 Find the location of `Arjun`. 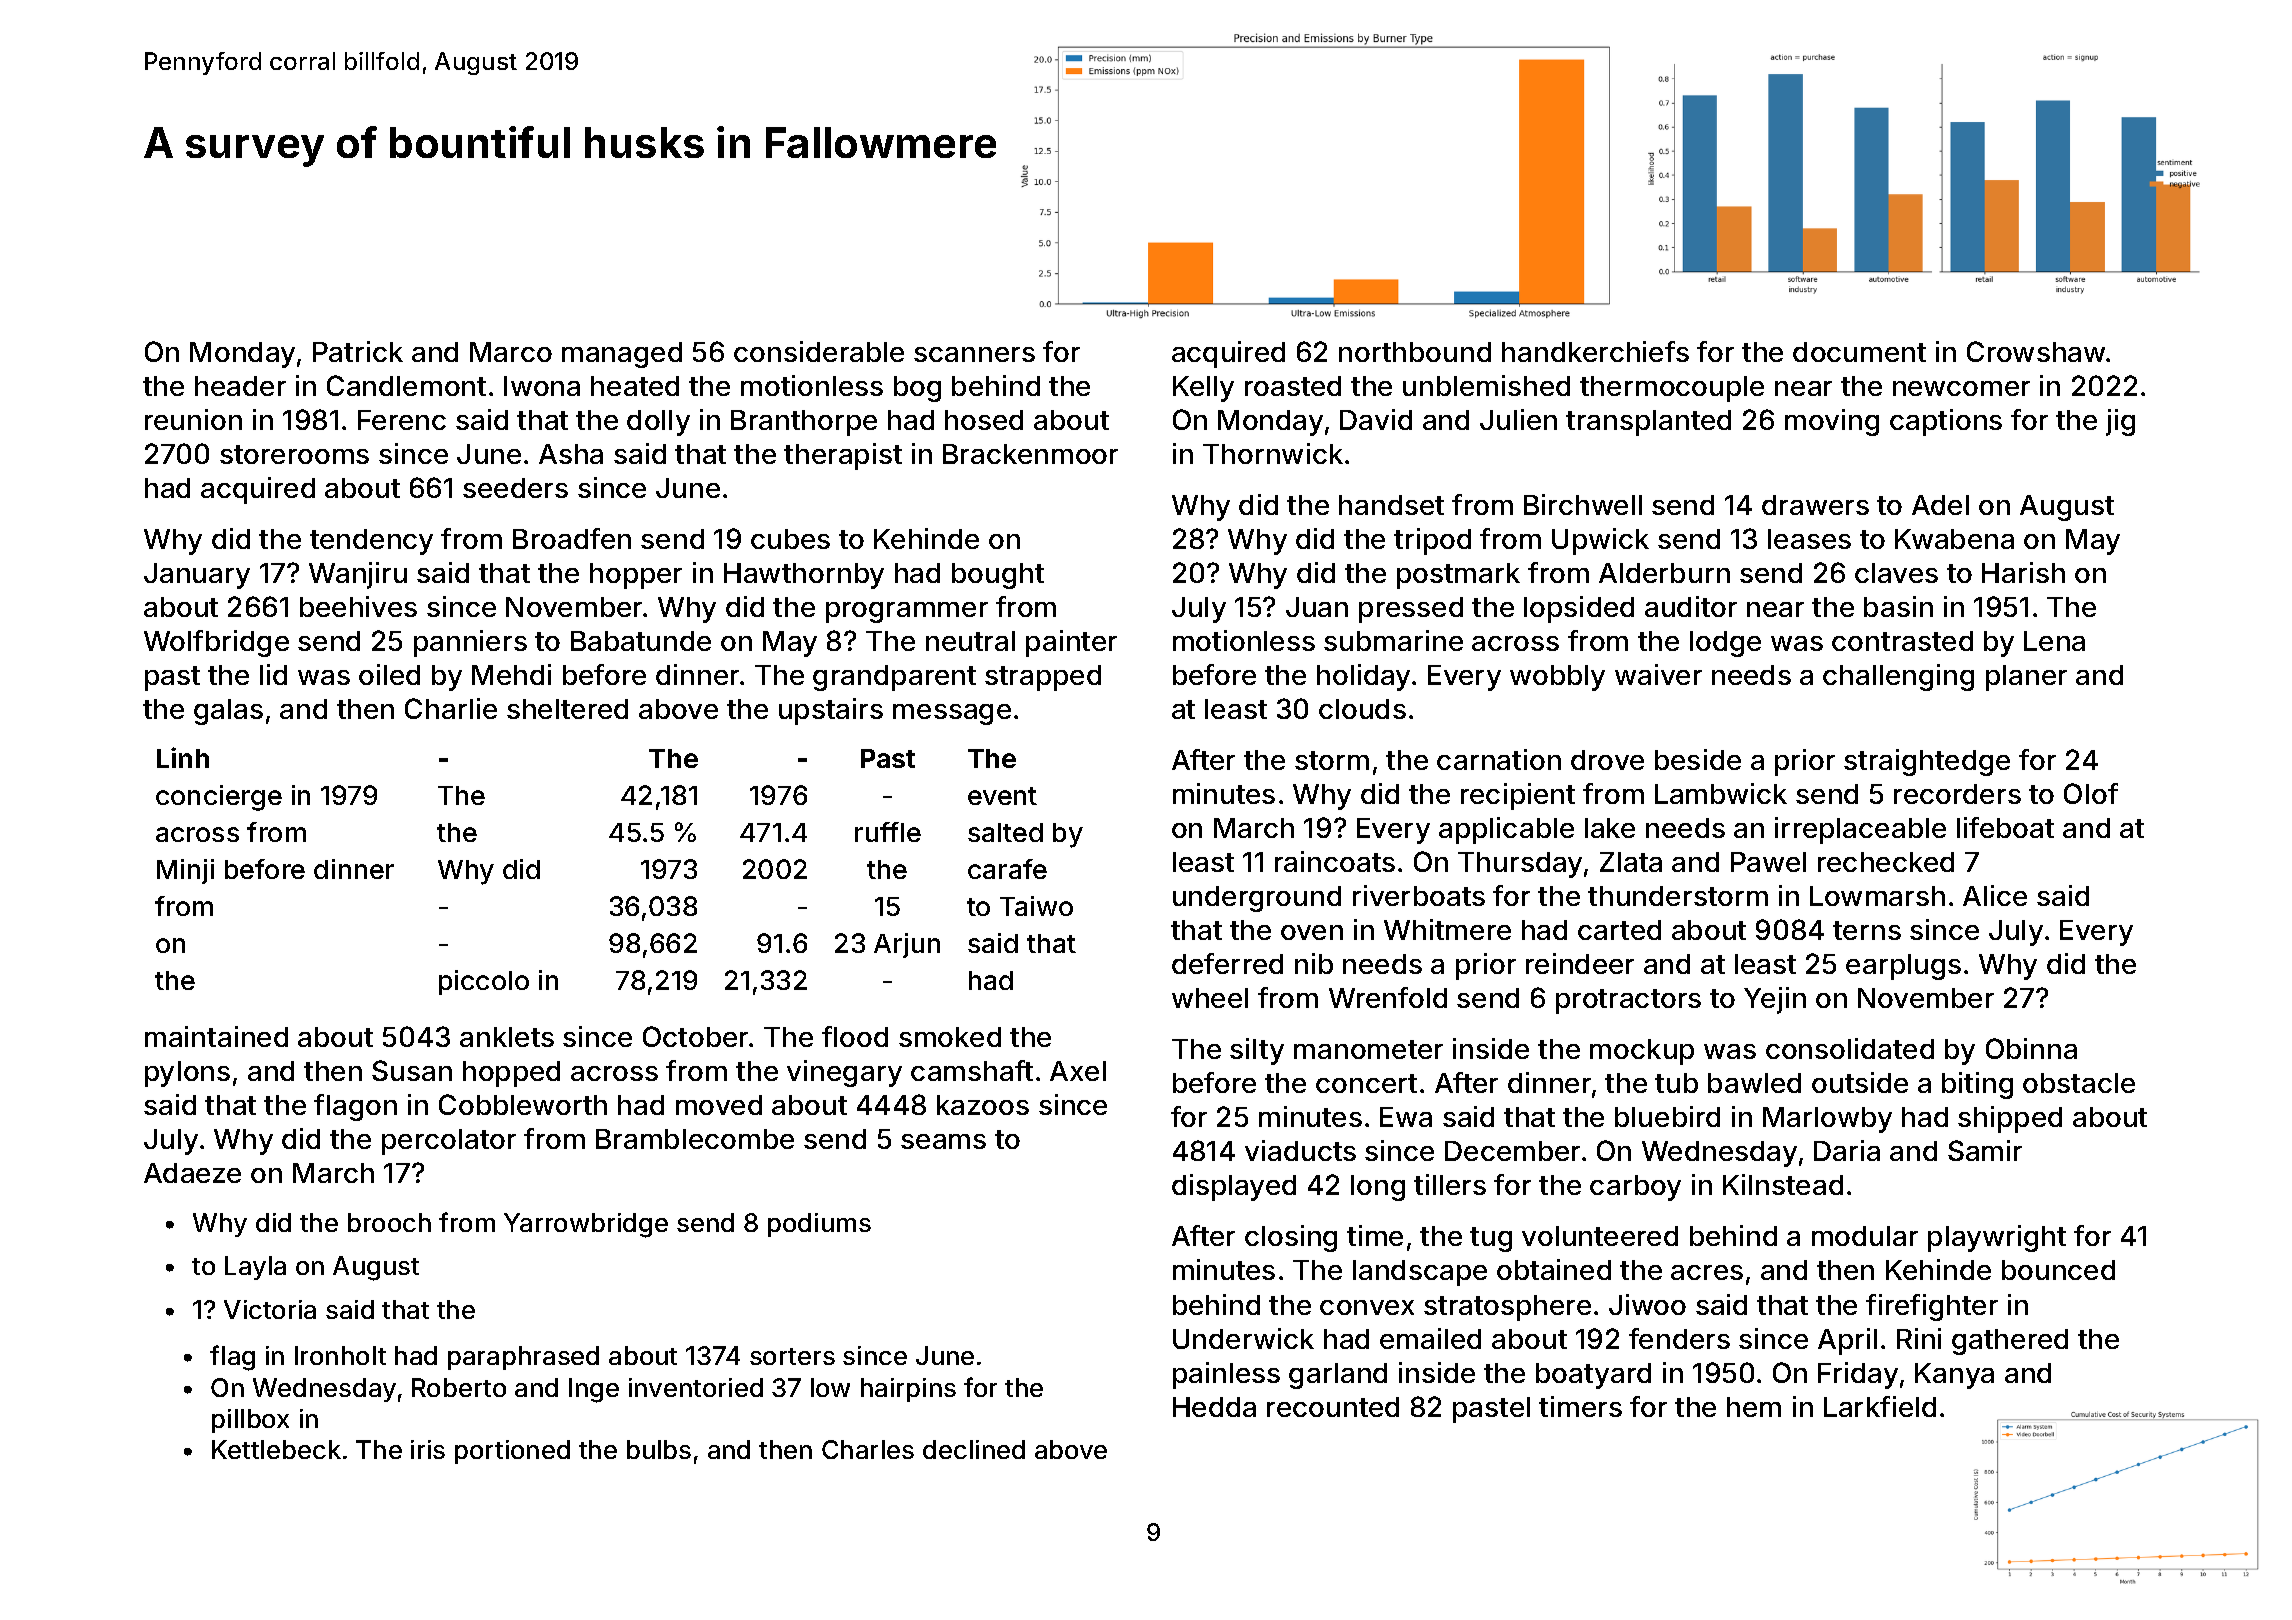

Arjun is located at coordinates (907, 945).
